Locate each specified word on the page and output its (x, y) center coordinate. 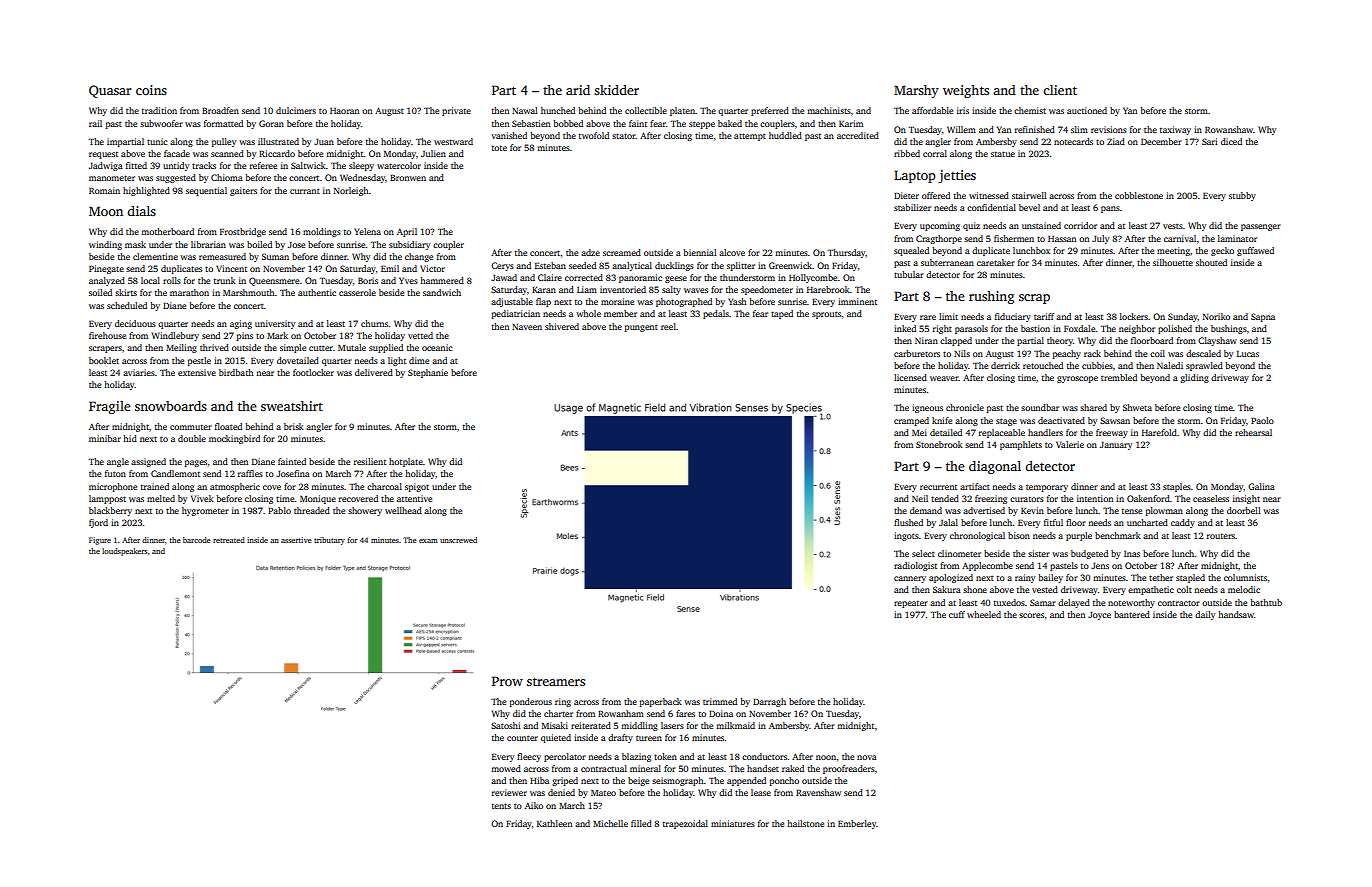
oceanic (437, 347)
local (150, 280)
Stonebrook (939, 444)
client (1060, 90)
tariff (1044, 316)
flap (543, 302)
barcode (197, 540)
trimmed (720, 701)
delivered (374, 372)
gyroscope (1077, 379)
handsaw (1236, 614)
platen (682, 111)
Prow (507, 681)
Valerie (1070, 444)
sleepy (361, 166)
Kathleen (554, 823)
